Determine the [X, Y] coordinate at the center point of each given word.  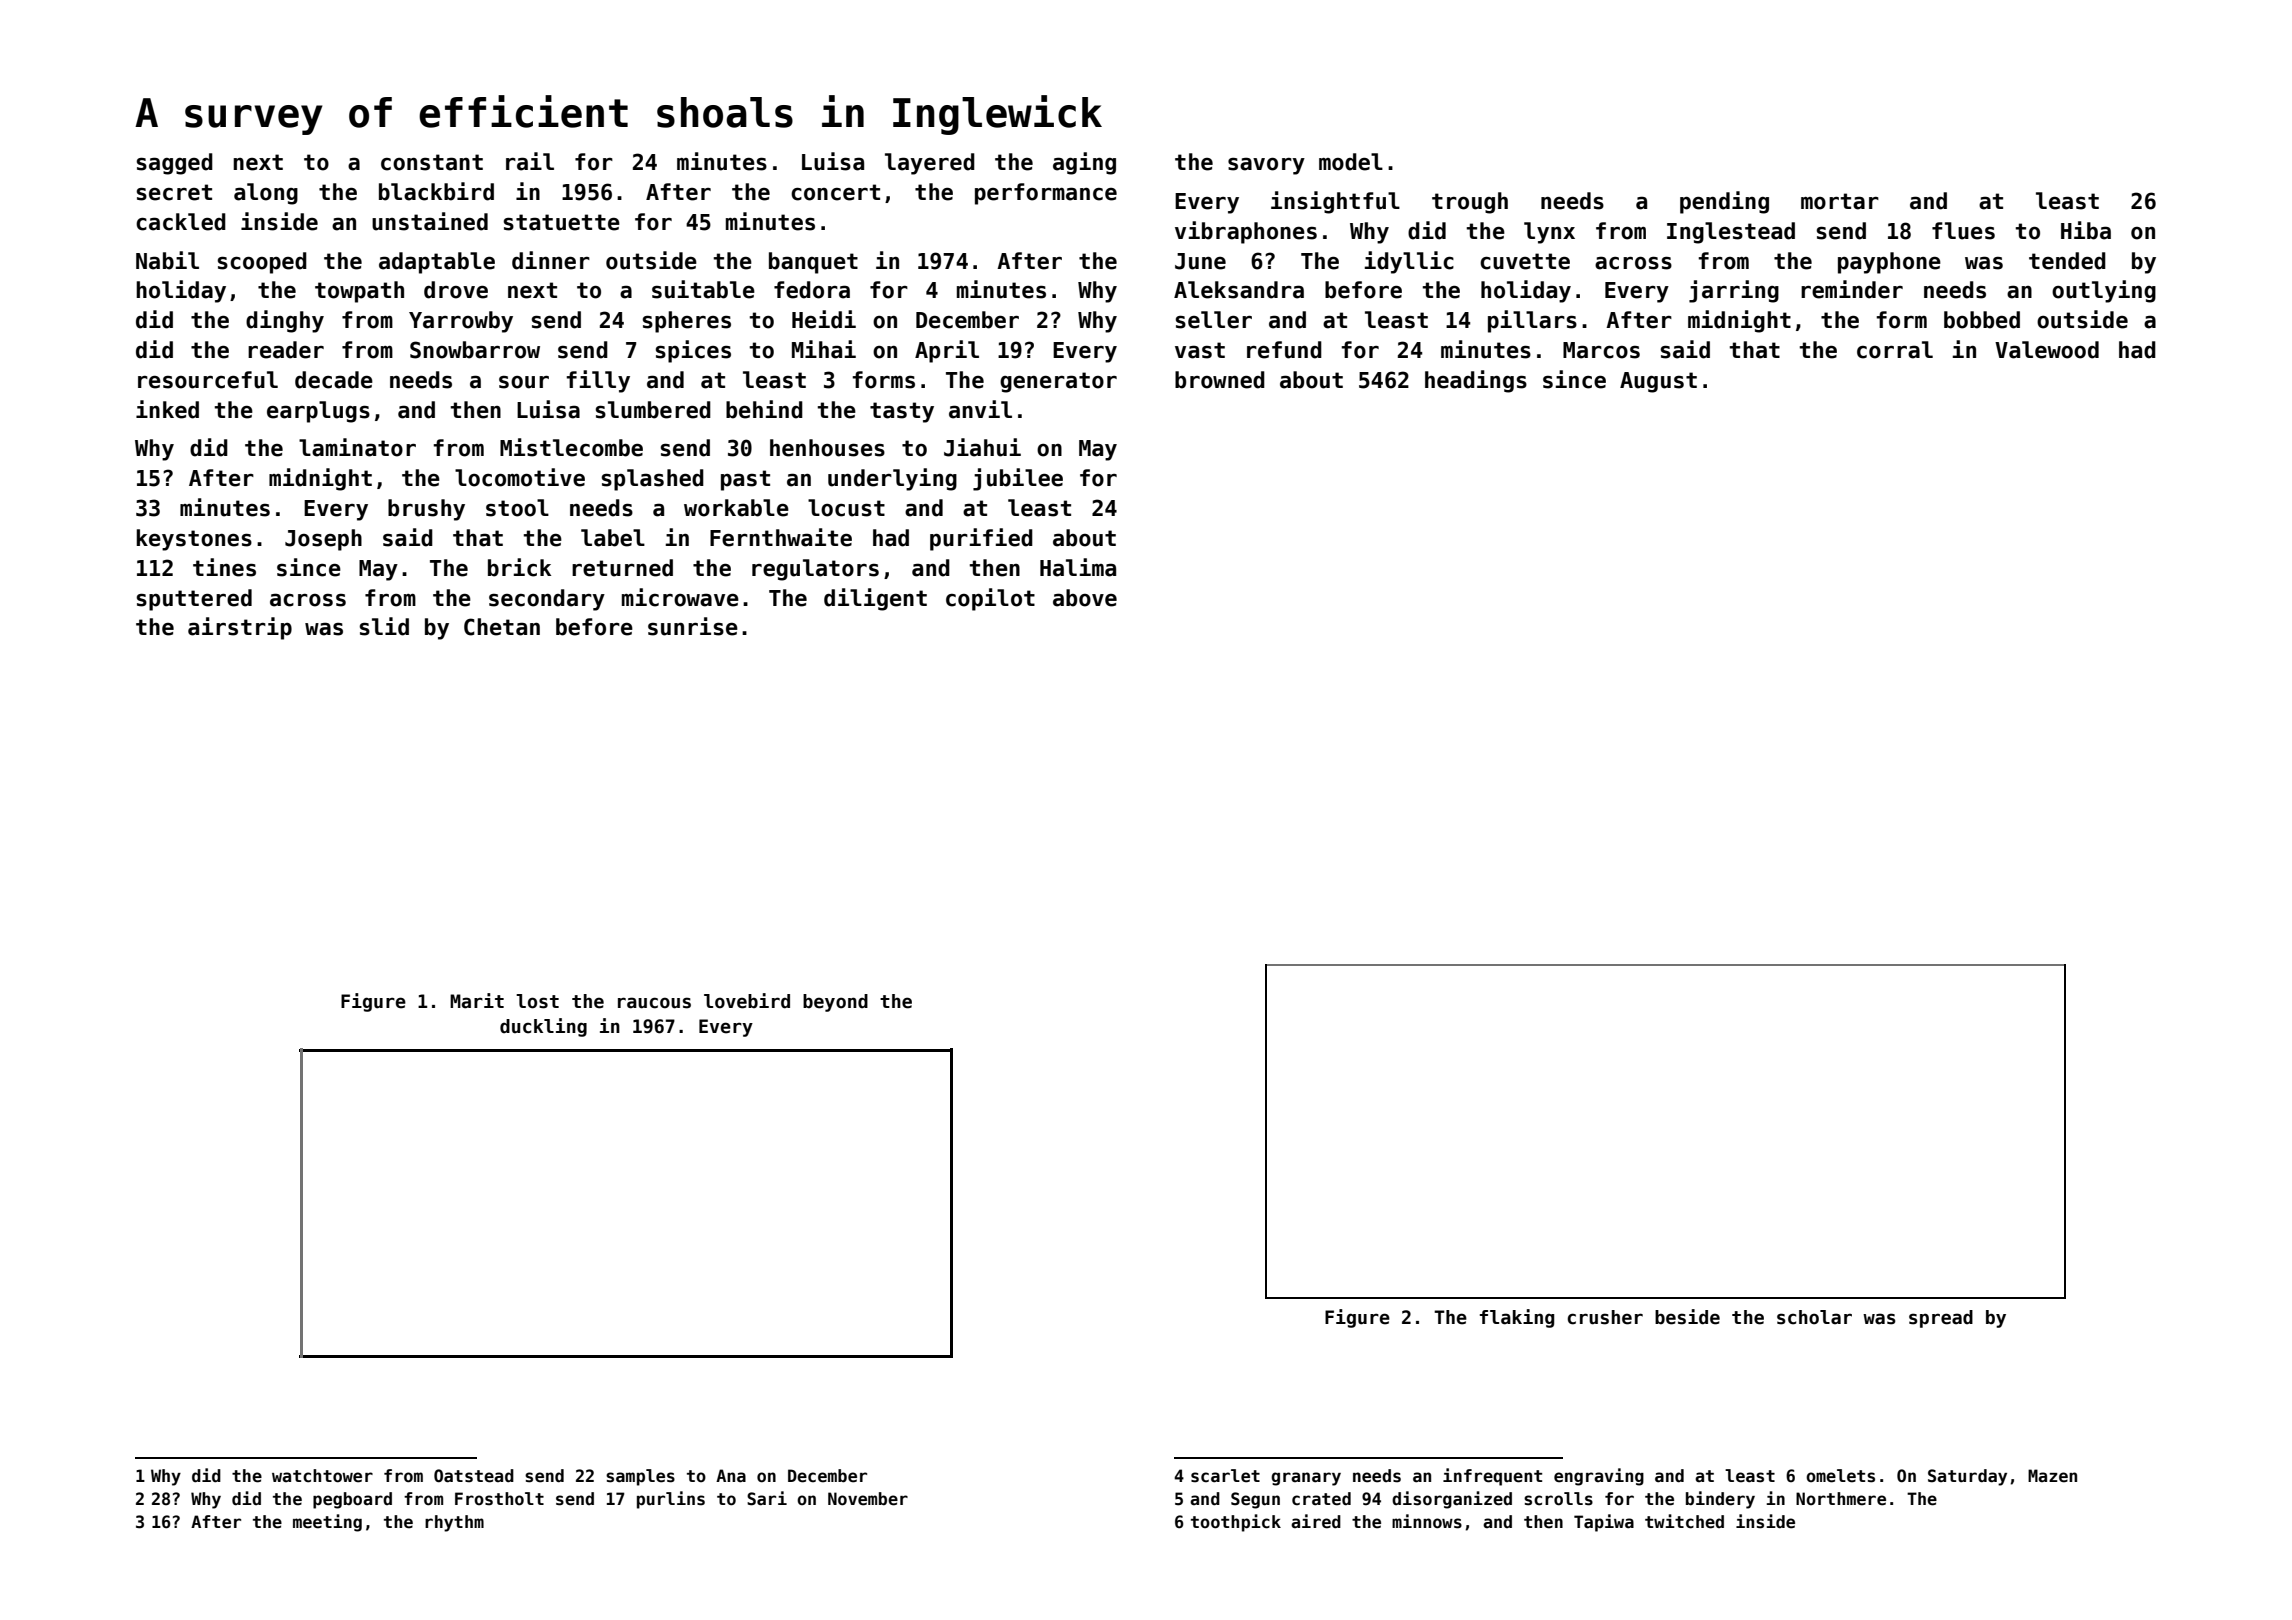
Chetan [502, 627]
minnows [1427, 1521]
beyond [835, 1003]
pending [1724, 202]
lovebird [747, 1001]
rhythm [454, 1523]
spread [1941, 1319]
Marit [477, 1001]
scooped [262, 263]
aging [1084, 163]
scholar [1814, 1317]
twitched [1684, 1521]
